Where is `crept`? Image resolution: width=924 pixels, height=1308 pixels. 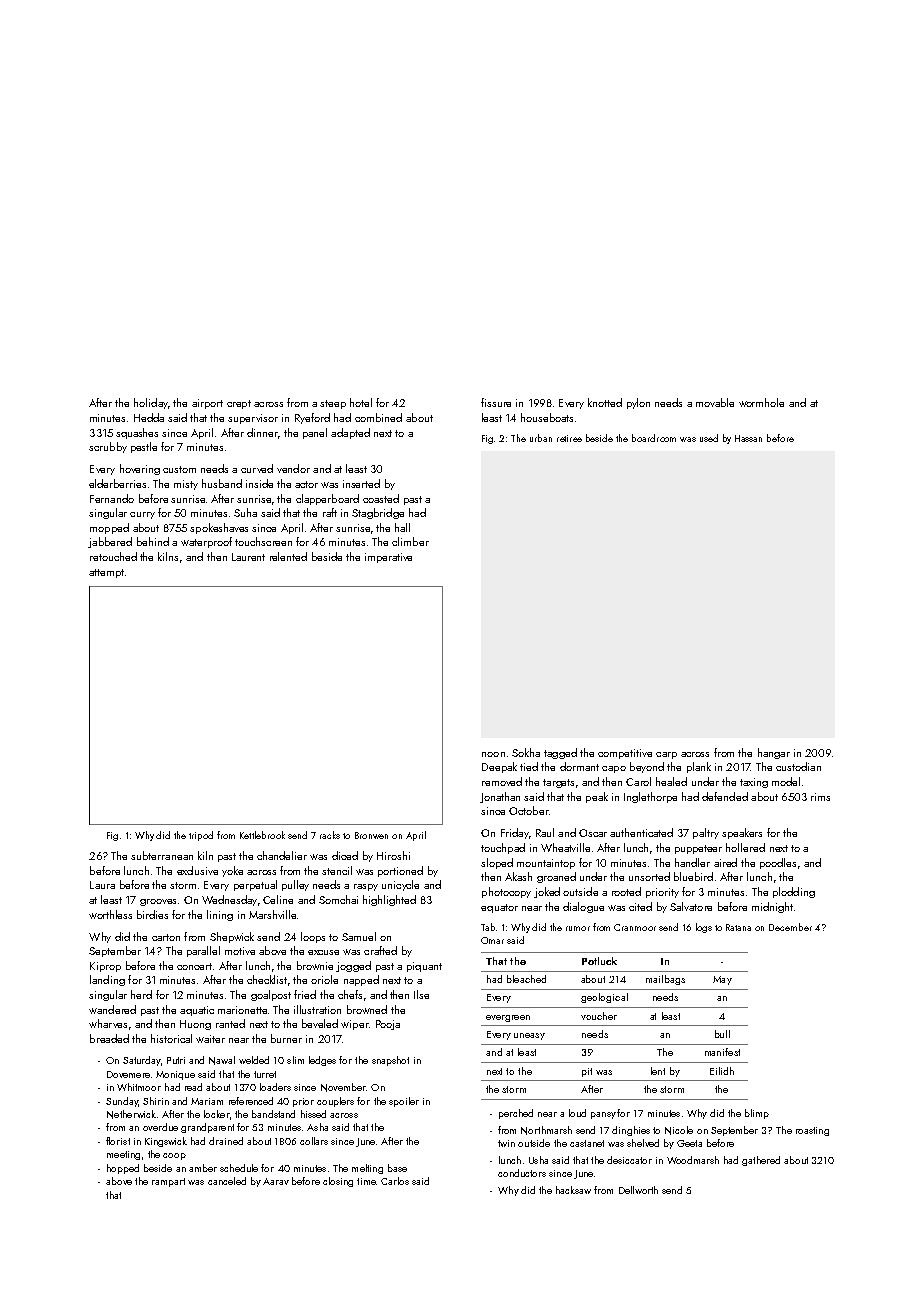 crept is located at coordinates (239, 404).
